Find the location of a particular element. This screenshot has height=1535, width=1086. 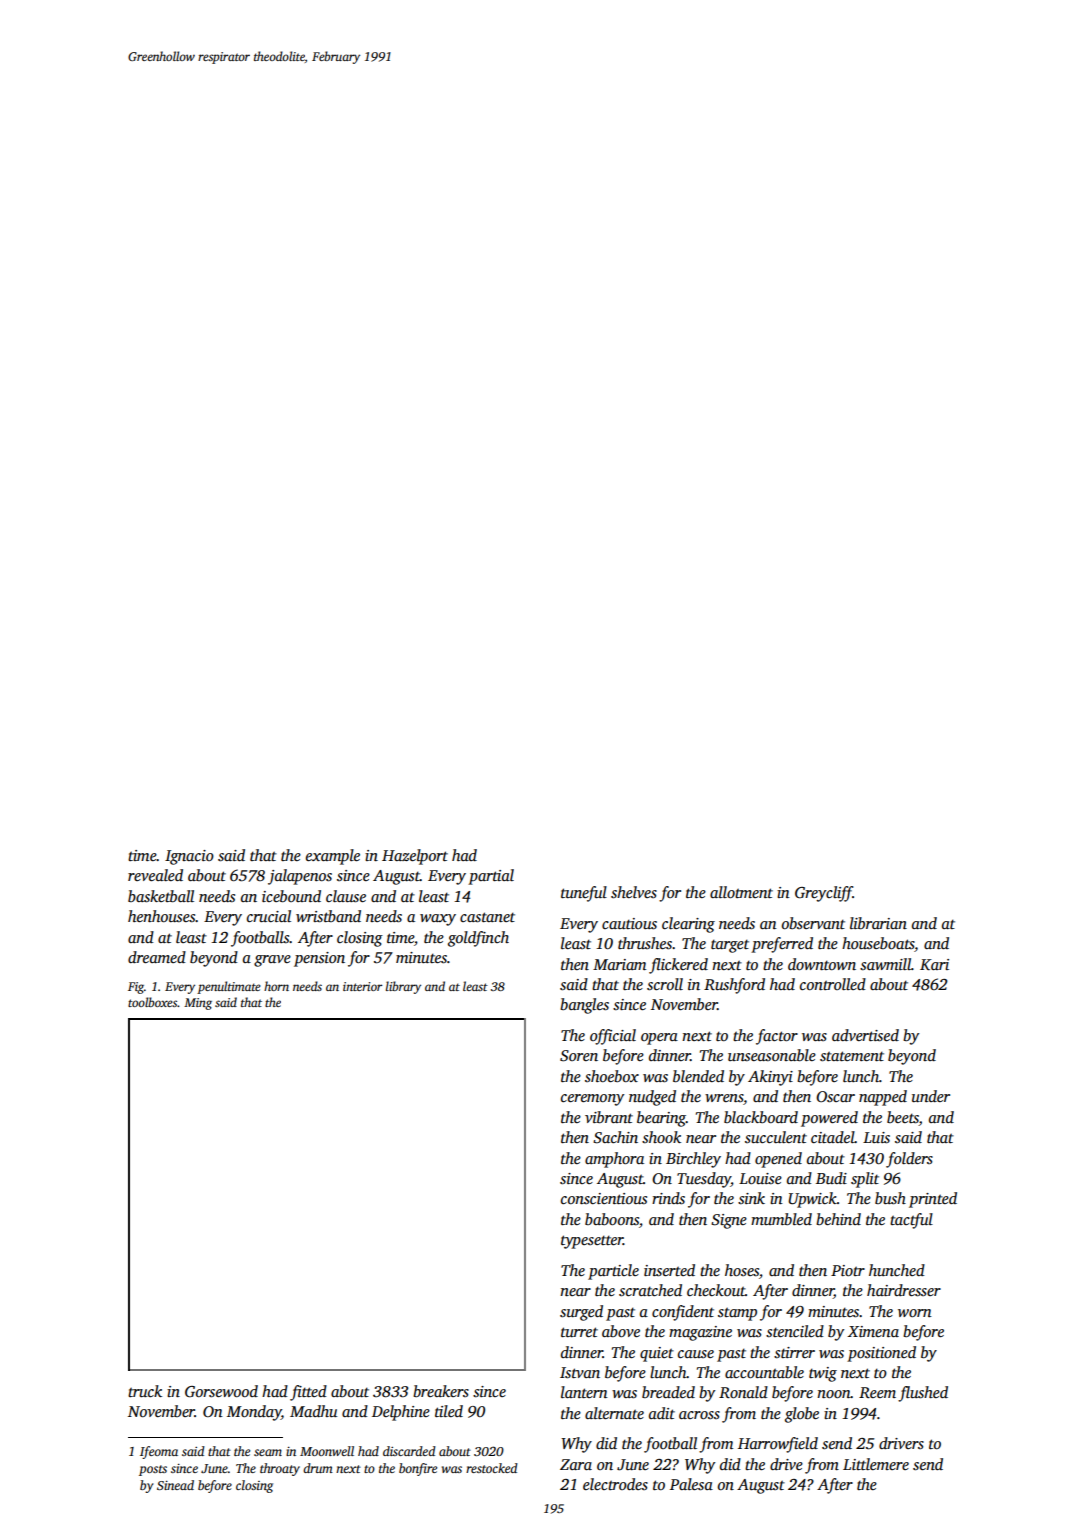

Ming is located at coordinates (198, 1004).
